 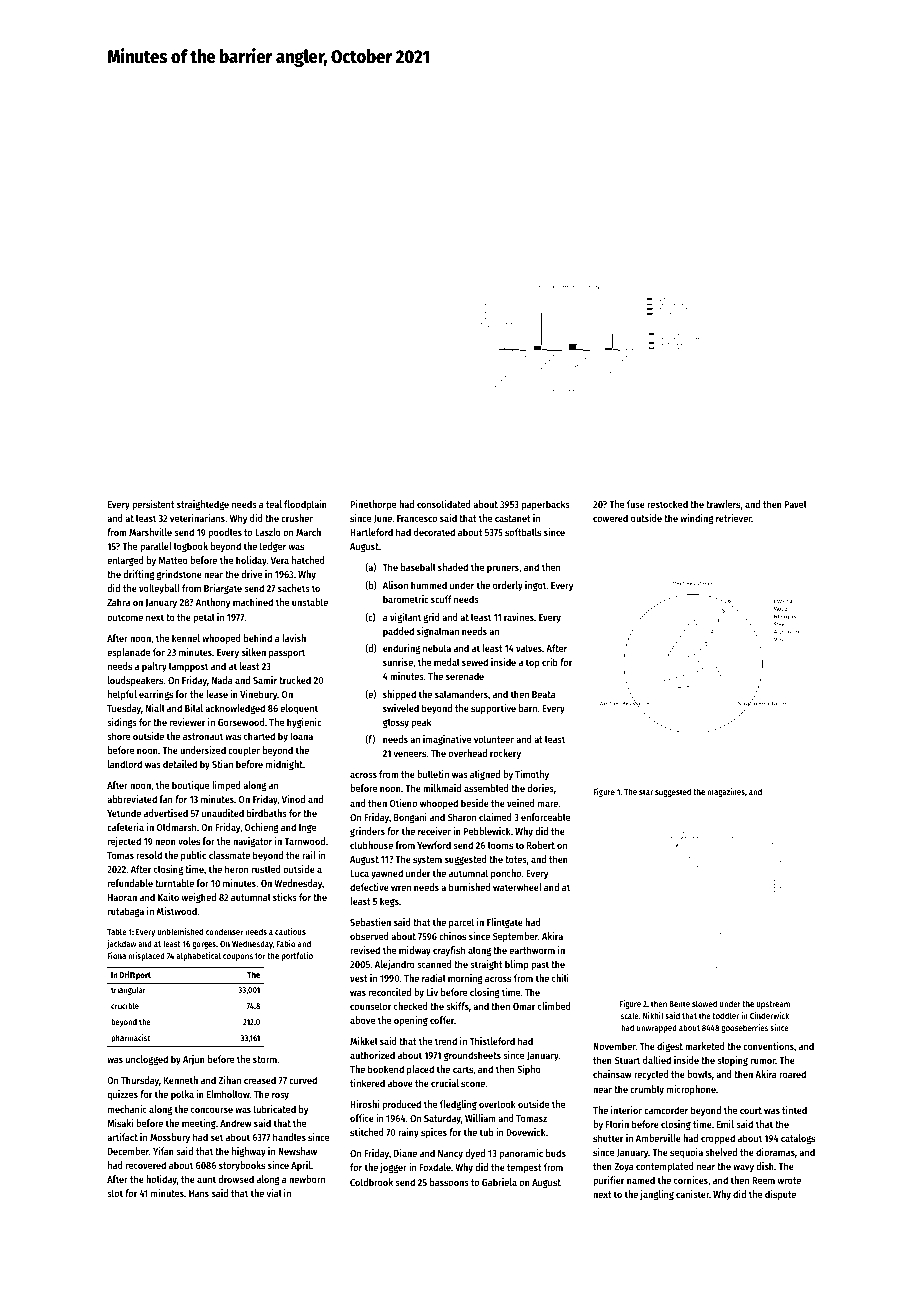 I want to click on polka, so click(x=182, y=1095).
